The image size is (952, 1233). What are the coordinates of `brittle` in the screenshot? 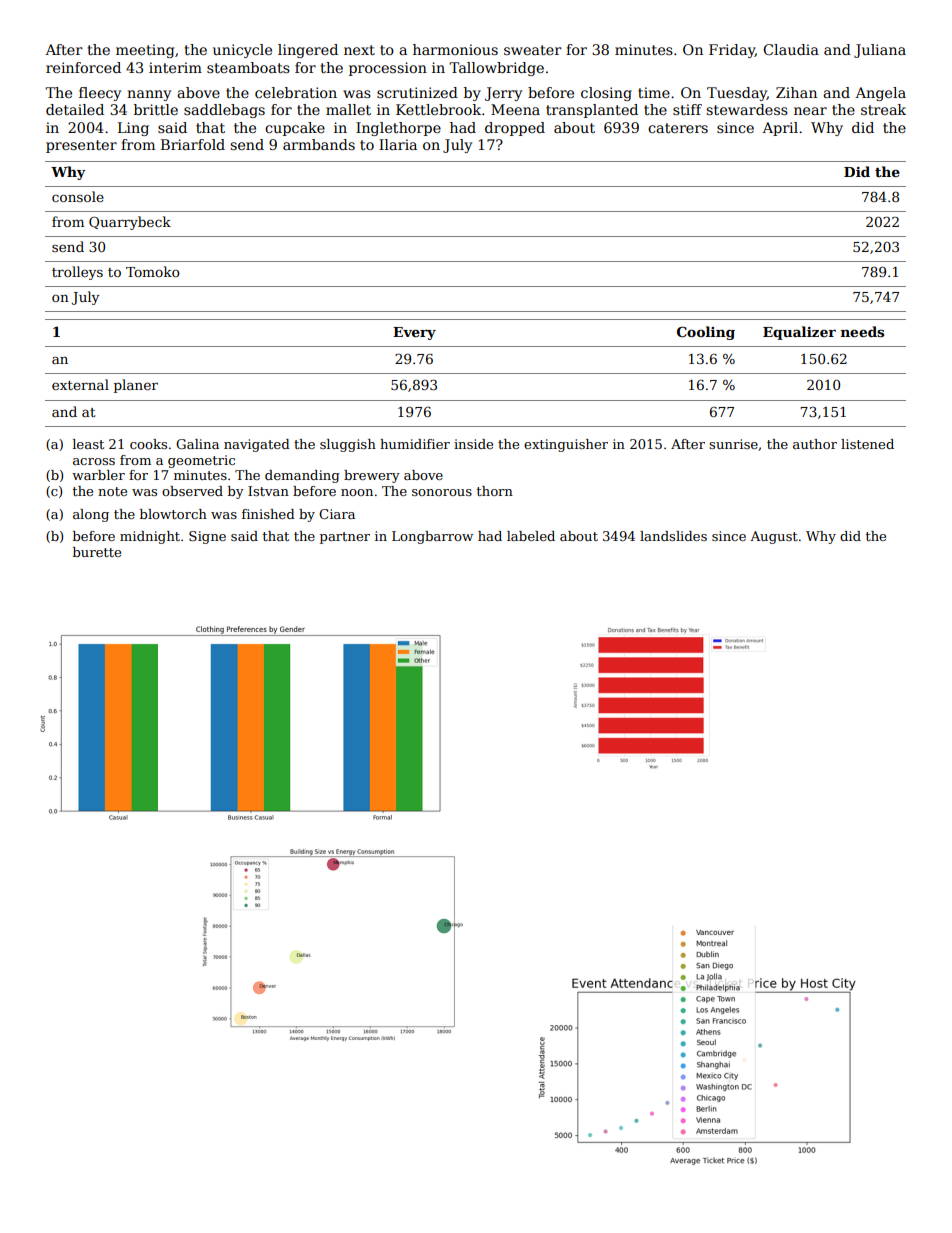 It's located at (156, 109).
